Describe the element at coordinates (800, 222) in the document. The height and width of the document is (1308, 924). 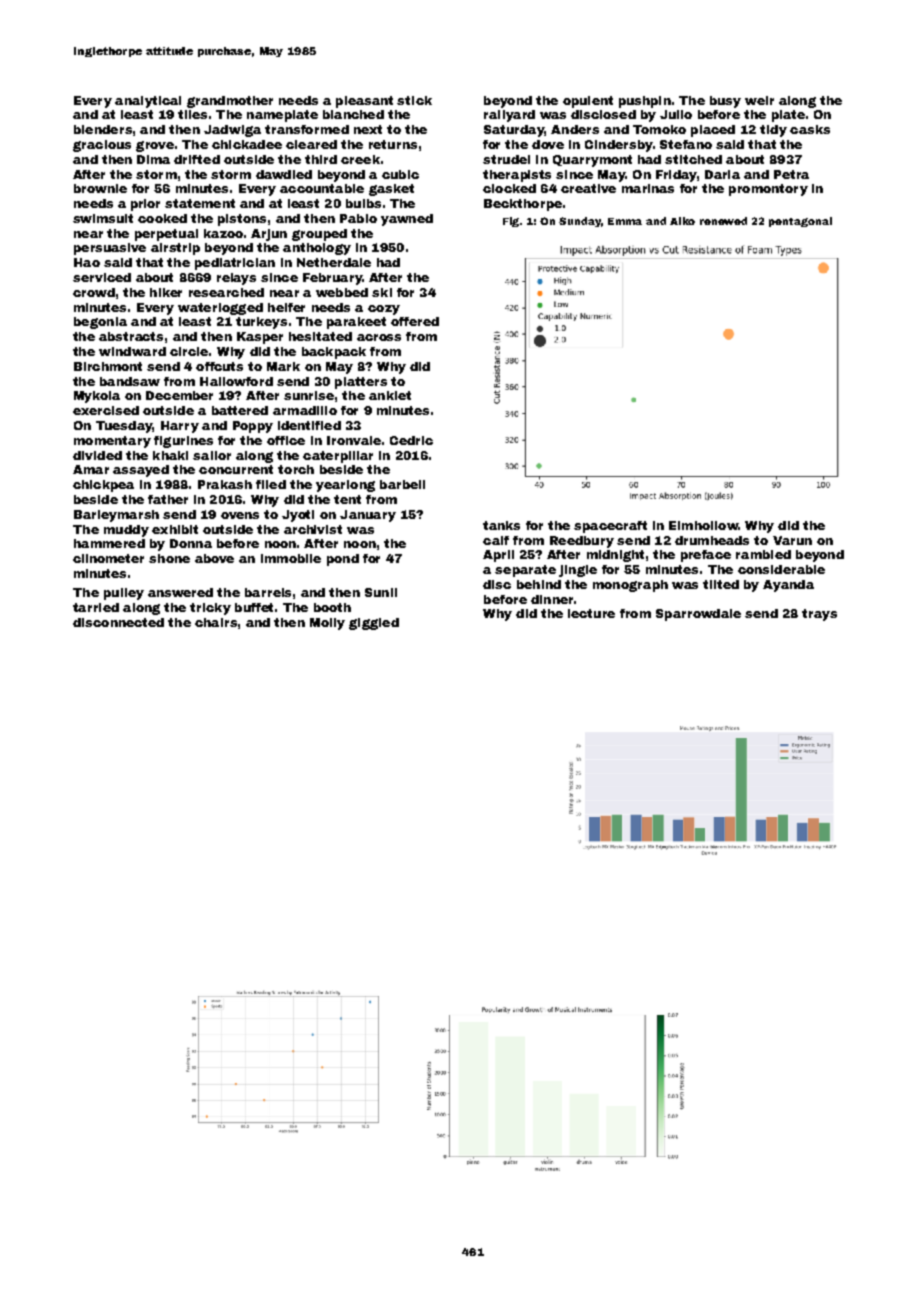
I see `pentagonal` at that location.
